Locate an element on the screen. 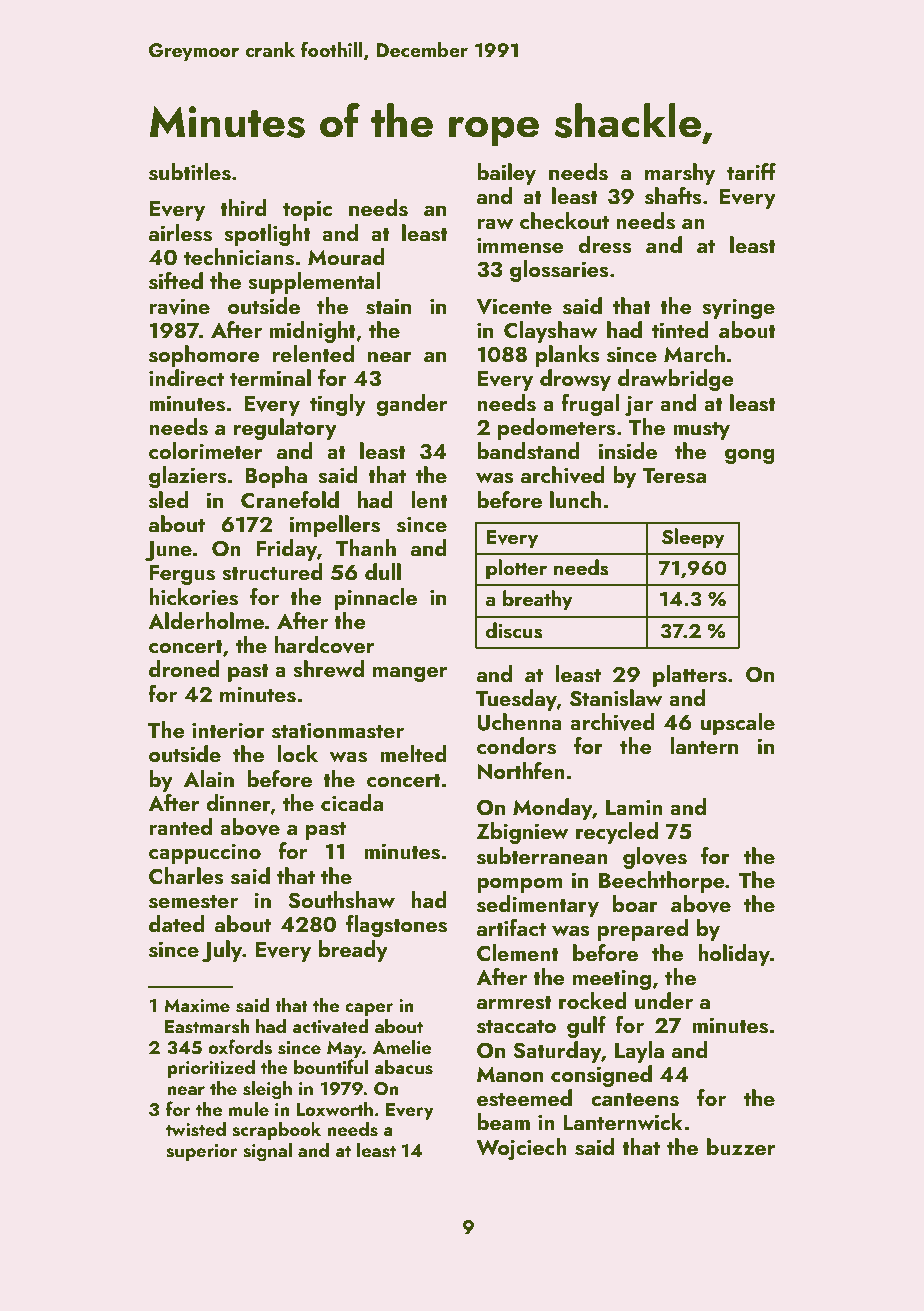 The image size is (924, 1311). indirect is located at coordinates (186, 377).
